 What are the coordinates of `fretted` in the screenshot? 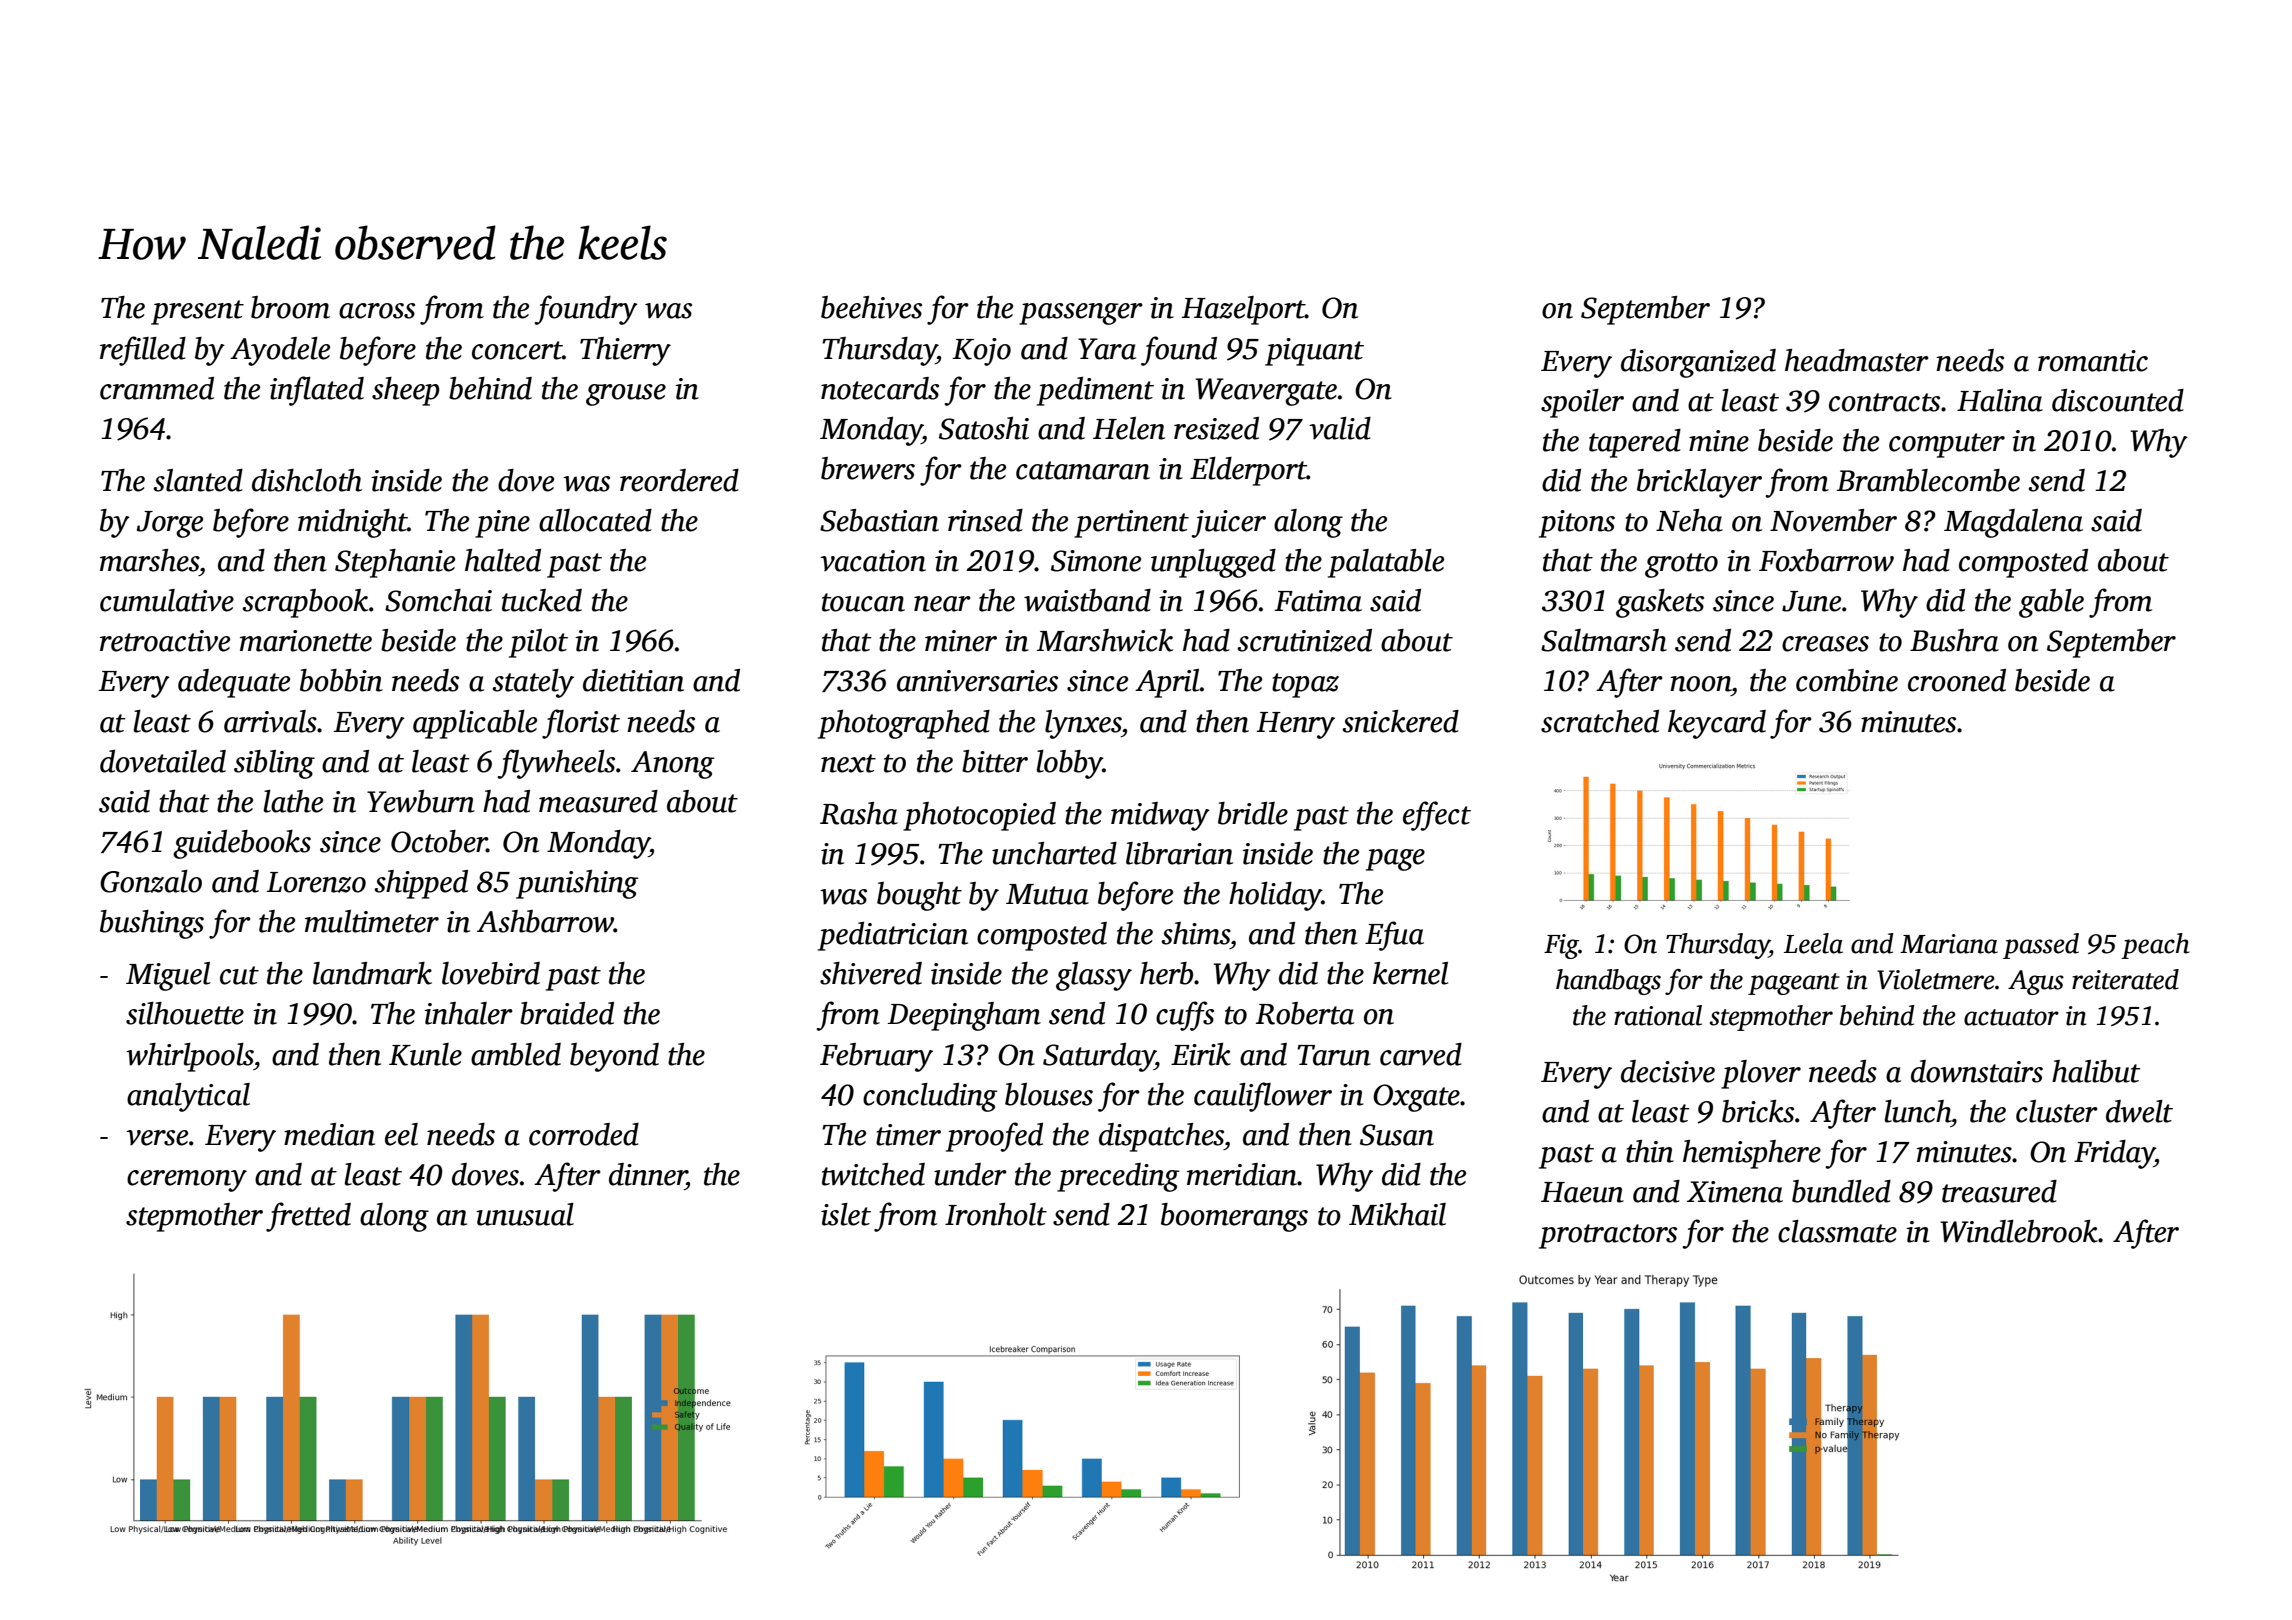 It's located at (308, 1217).
